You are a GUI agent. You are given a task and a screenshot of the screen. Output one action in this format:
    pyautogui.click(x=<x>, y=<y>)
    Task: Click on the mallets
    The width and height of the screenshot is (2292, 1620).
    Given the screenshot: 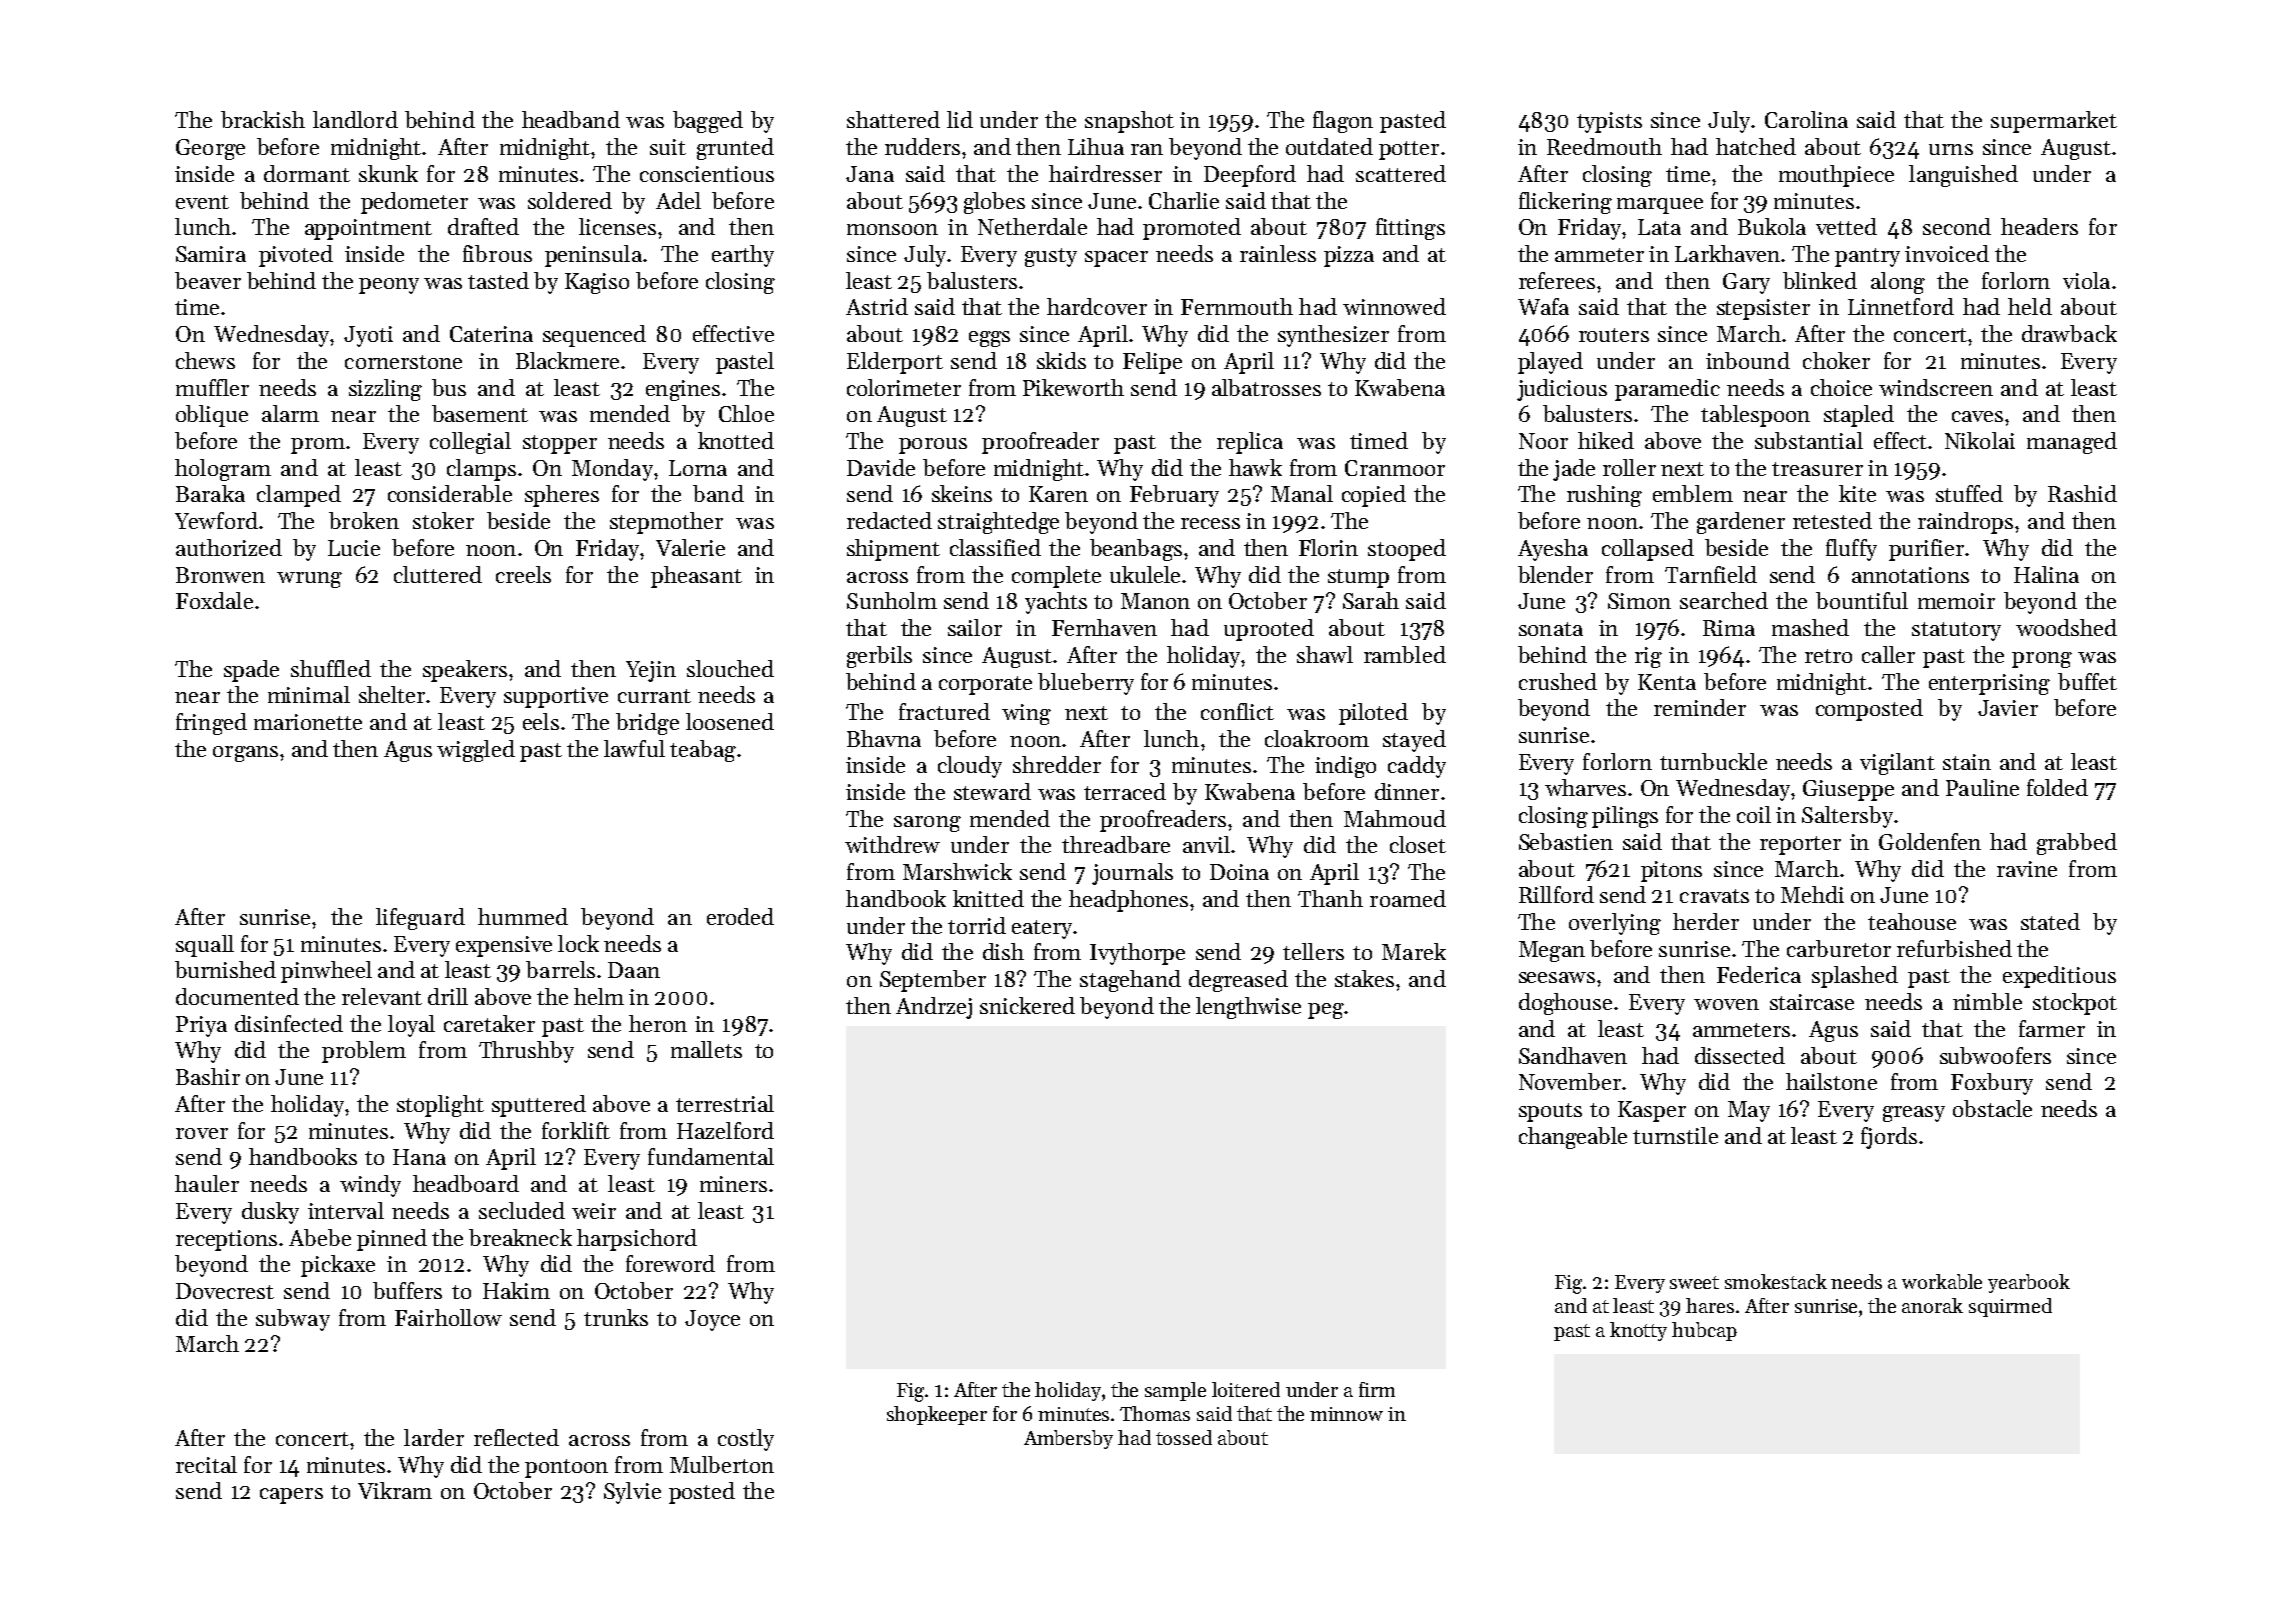 What is the action you would take?
    pyautogui.click(x=706, y=1049)
